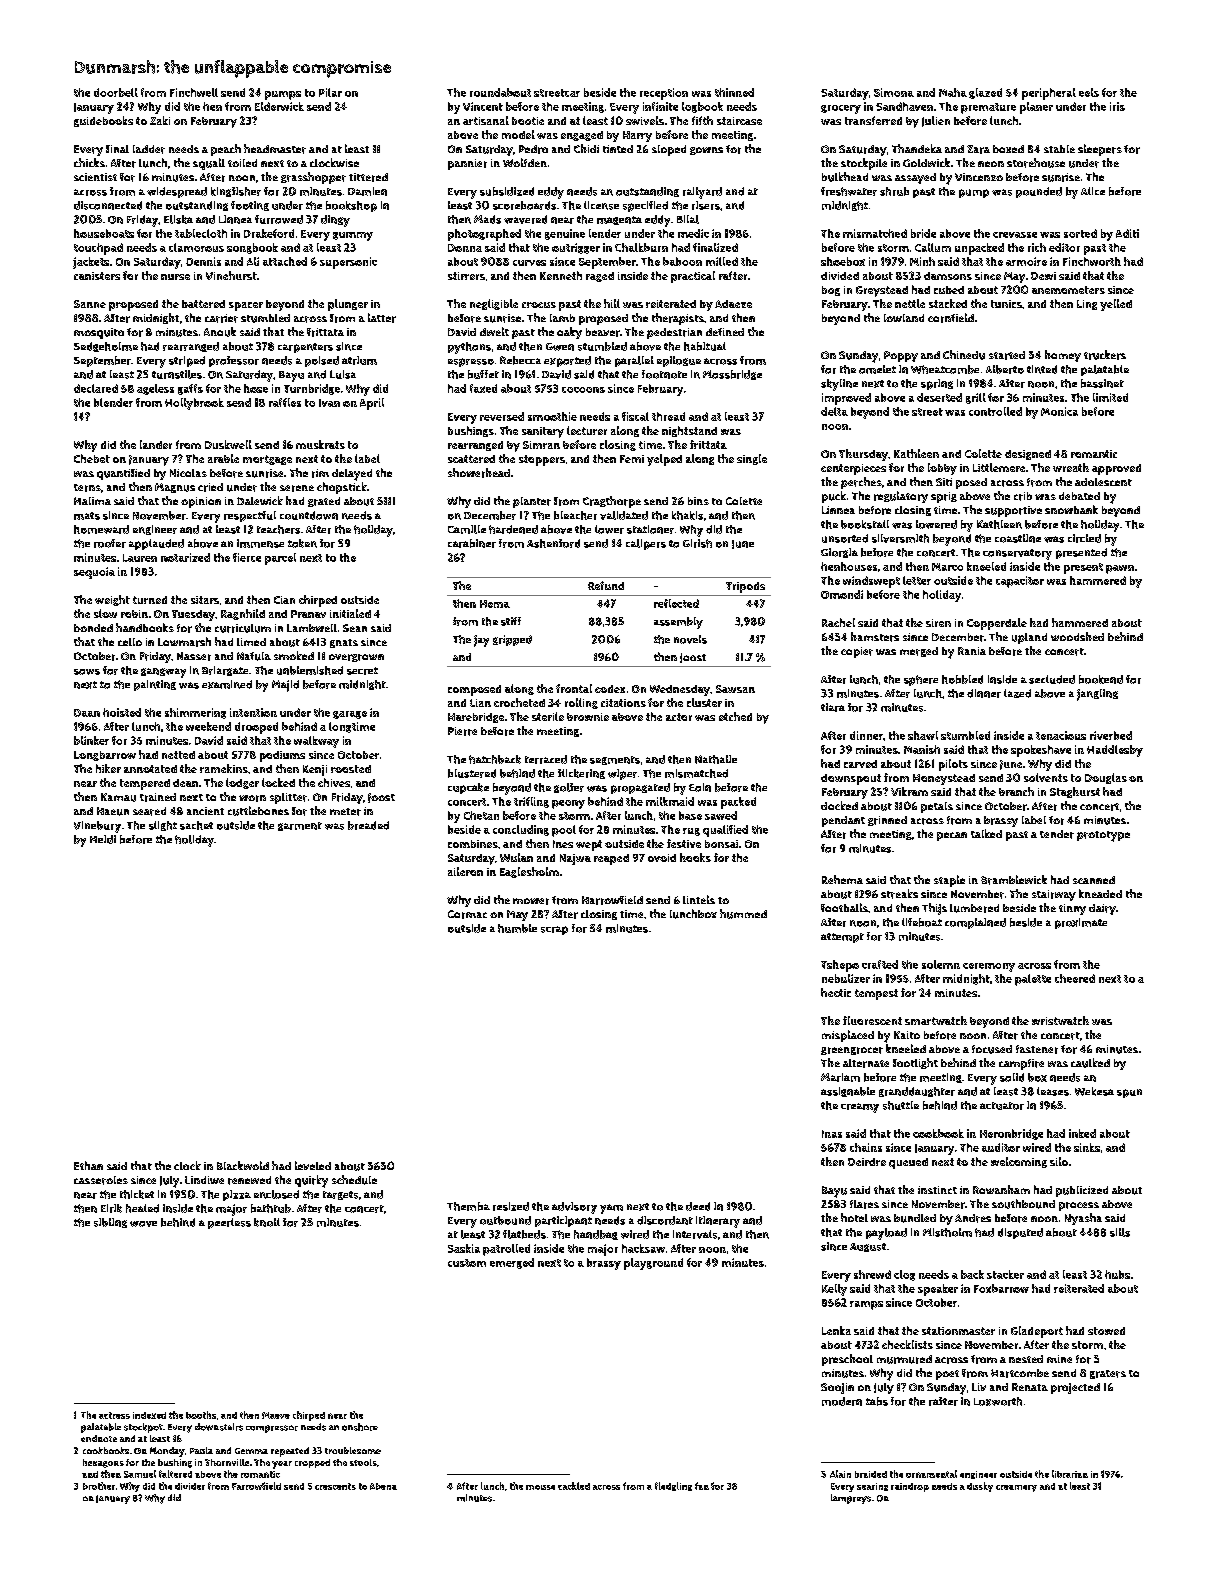  Describe the element at coordinates (921, 680) in the screenshot. I see `sphere` at that location.
